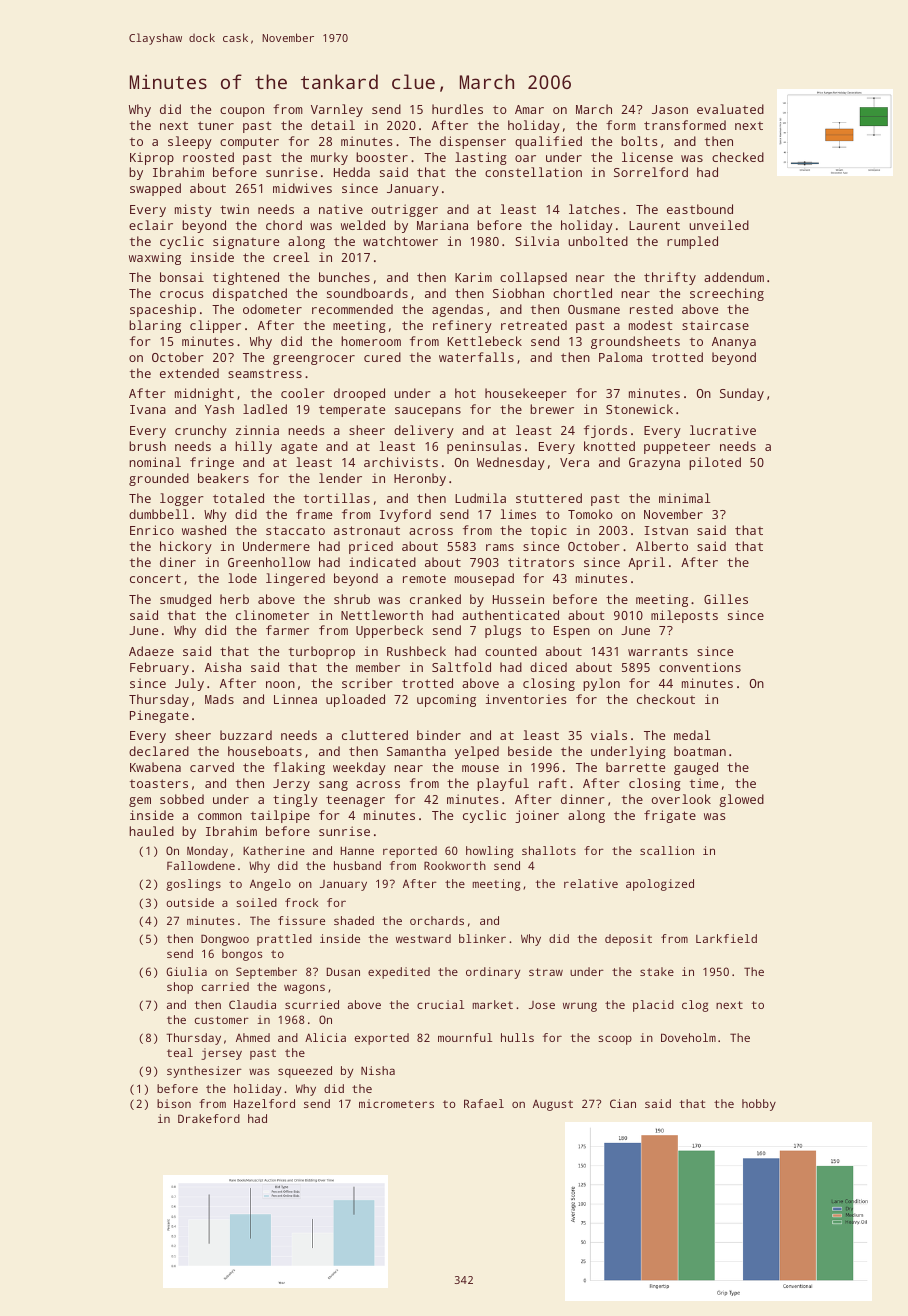 Image resolution: width=908 pixels, height=1316 pixels. I want to click on hurdles, so click(457, 109).
